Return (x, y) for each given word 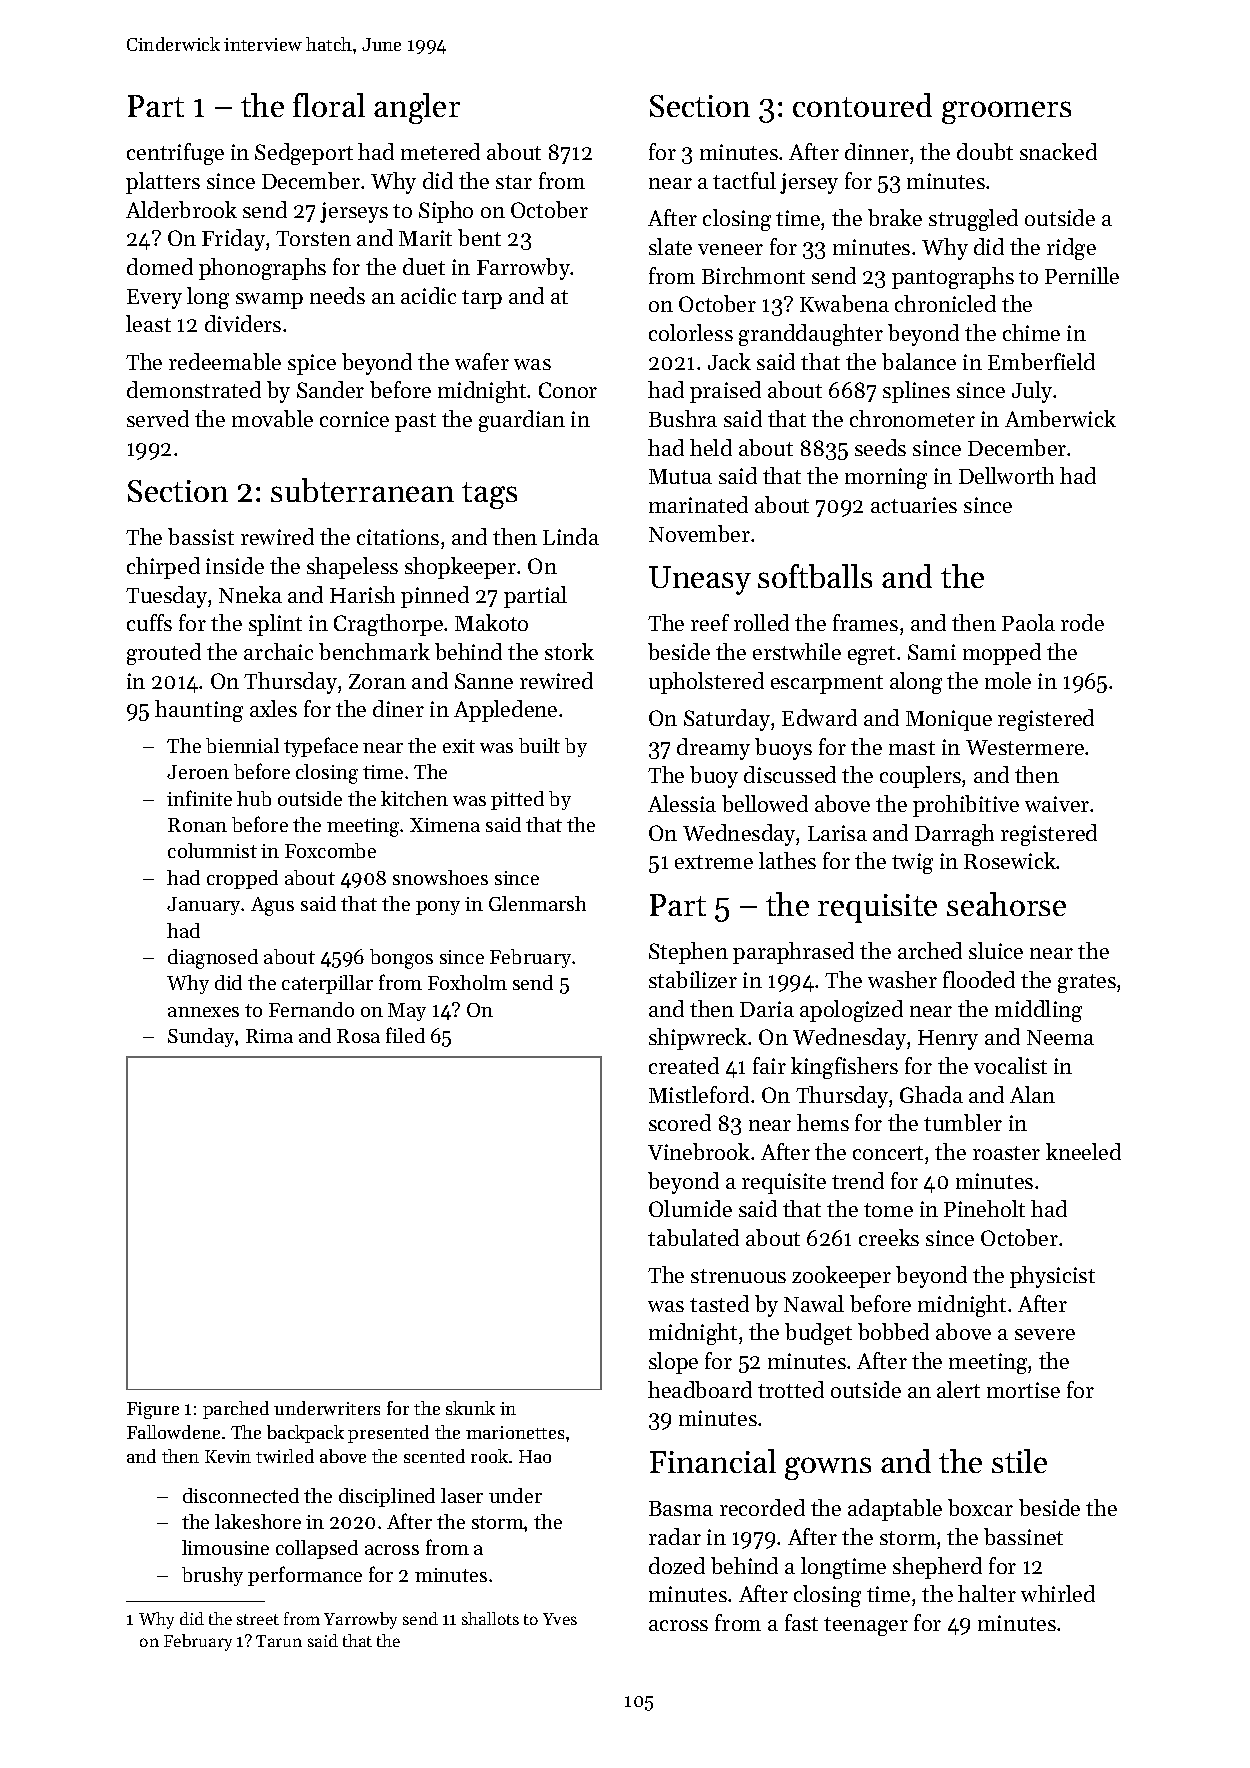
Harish (362, 594)
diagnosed (213, 959)
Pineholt (984, 1208)
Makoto (491, 622)
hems (823, 1122)
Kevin (228, 1456)
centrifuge (175, 154)
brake (895, 217)
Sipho (446, 212)
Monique (949, 720)
